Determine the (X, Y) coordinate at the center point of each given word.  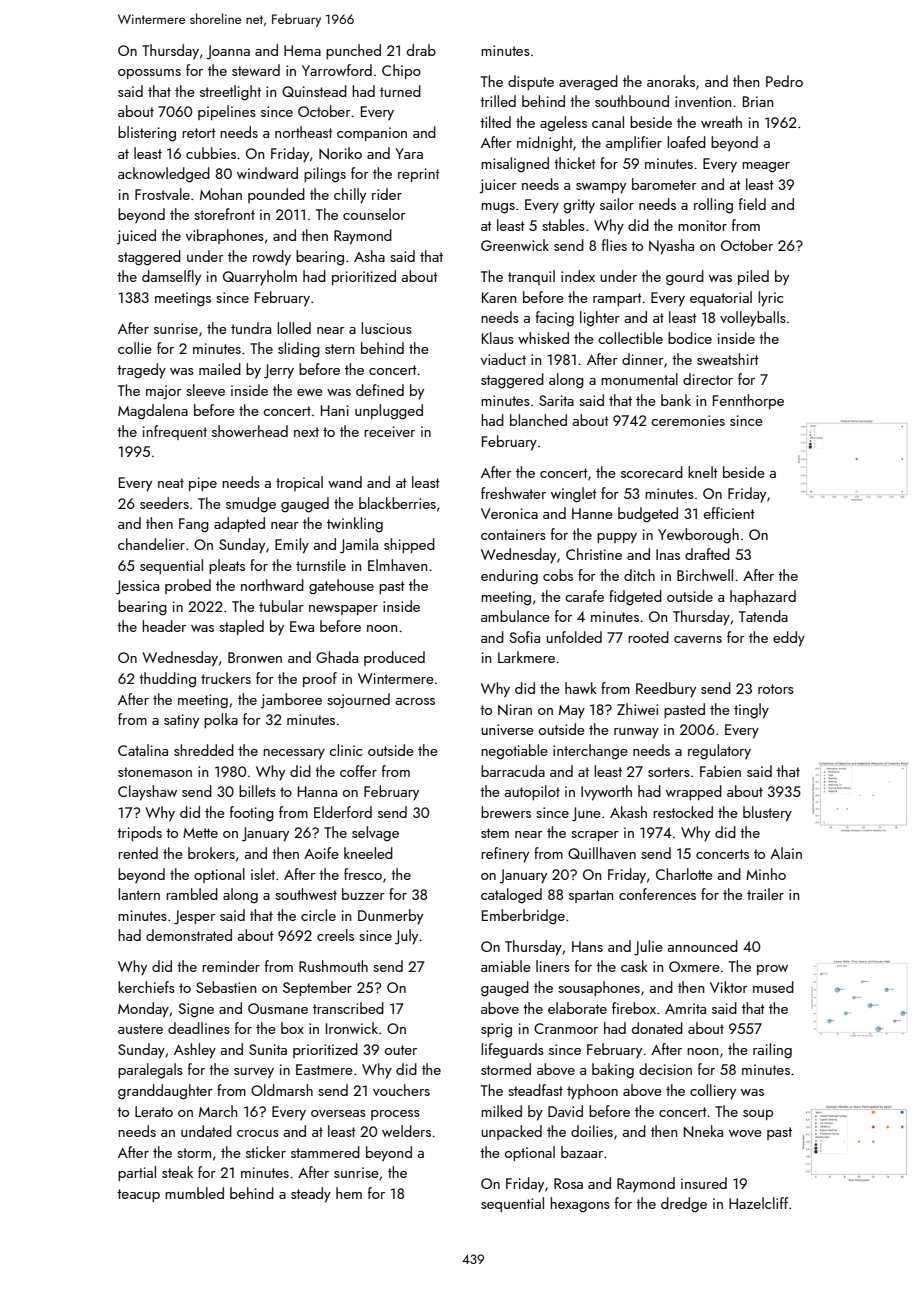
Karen (499, 297)
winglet (574, 495)
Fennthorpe (748, 401)
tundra (251, 328)
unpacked (511, 1132)
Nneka (703, 1131)
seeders (164, 503)
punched (353, 51)
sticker (266, 1152)
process (395, 1115)
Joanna (228, 52)
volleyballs (753, 319)
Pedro (784, 81)
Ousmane (278, 1008)
